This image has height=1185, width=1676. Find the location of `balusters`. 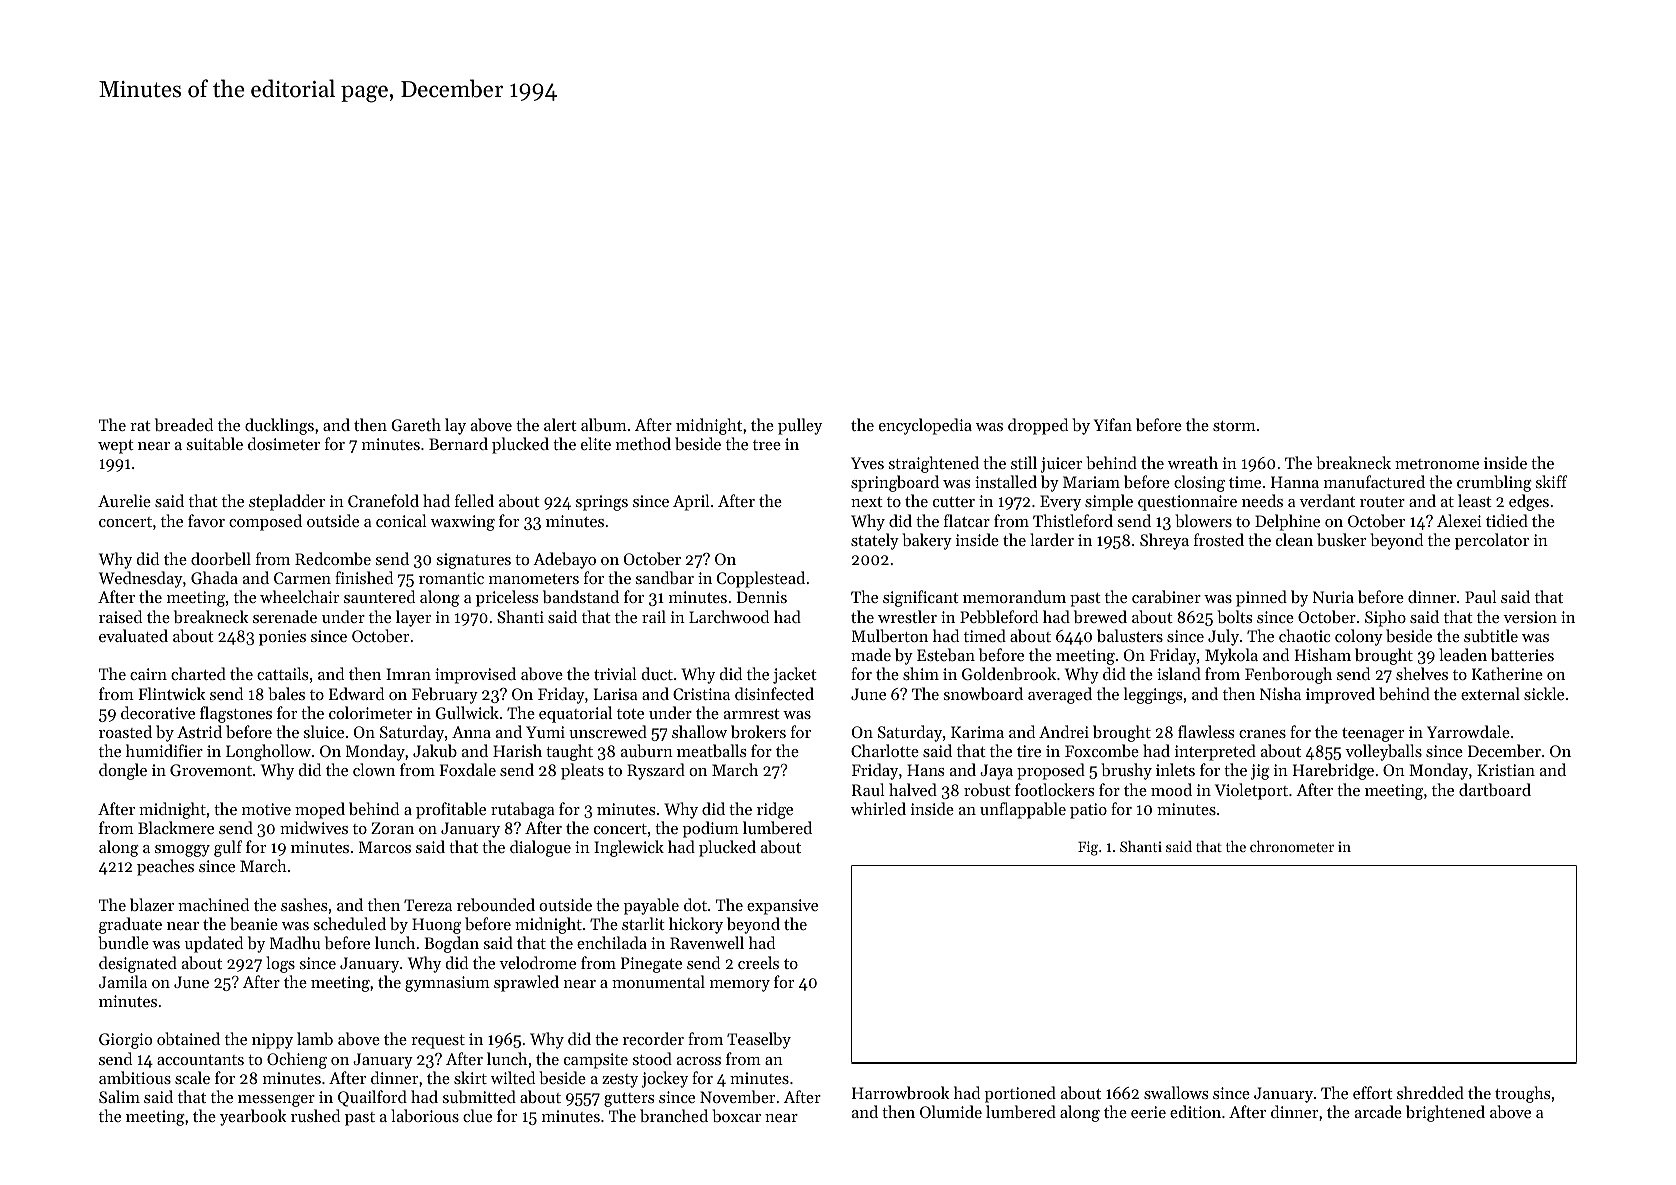

balusters is located at coordinates (1130, 635).
